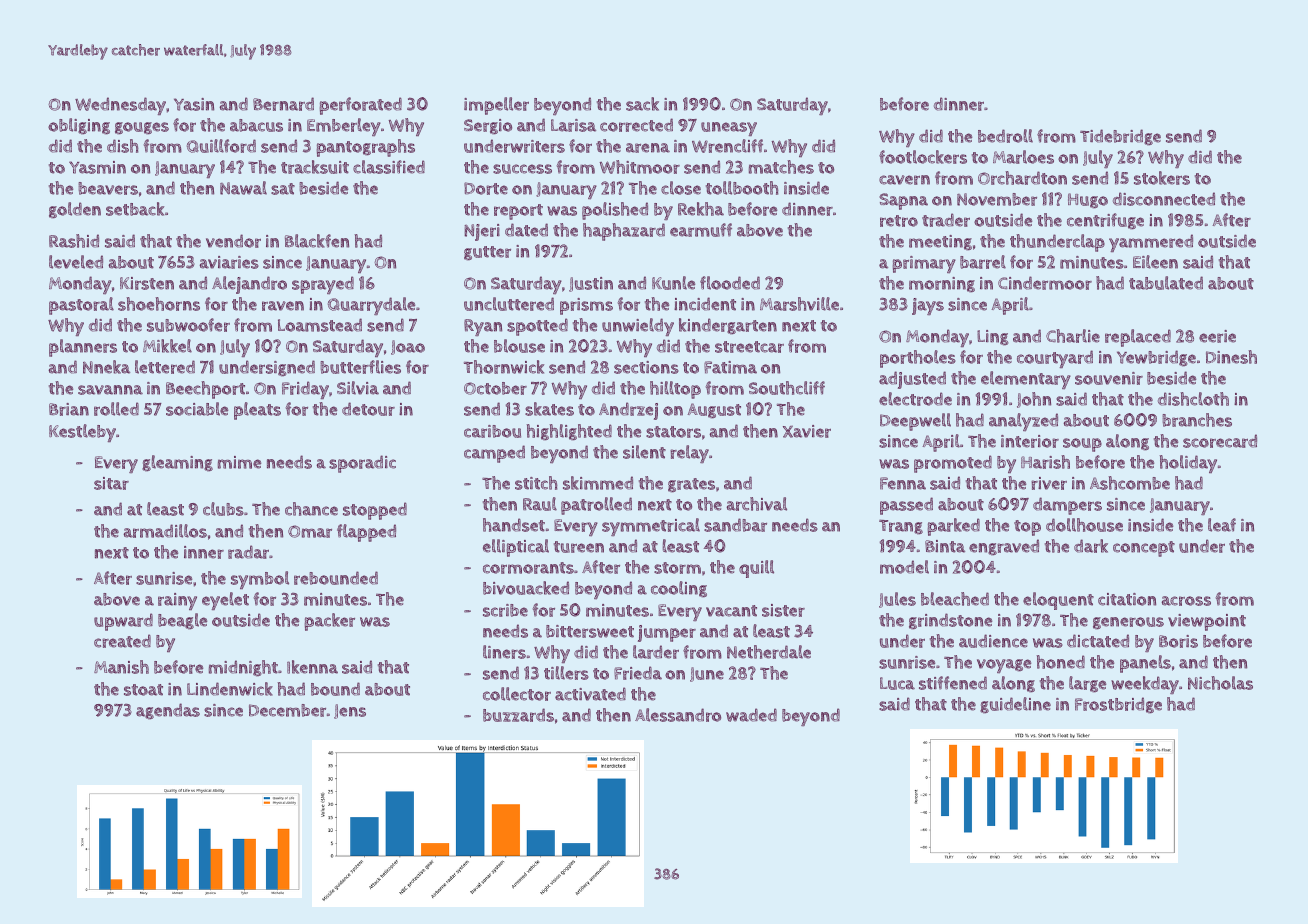  Describe the element at coordinates (330, 622) in the screenshot. I see `packer` at that location.
